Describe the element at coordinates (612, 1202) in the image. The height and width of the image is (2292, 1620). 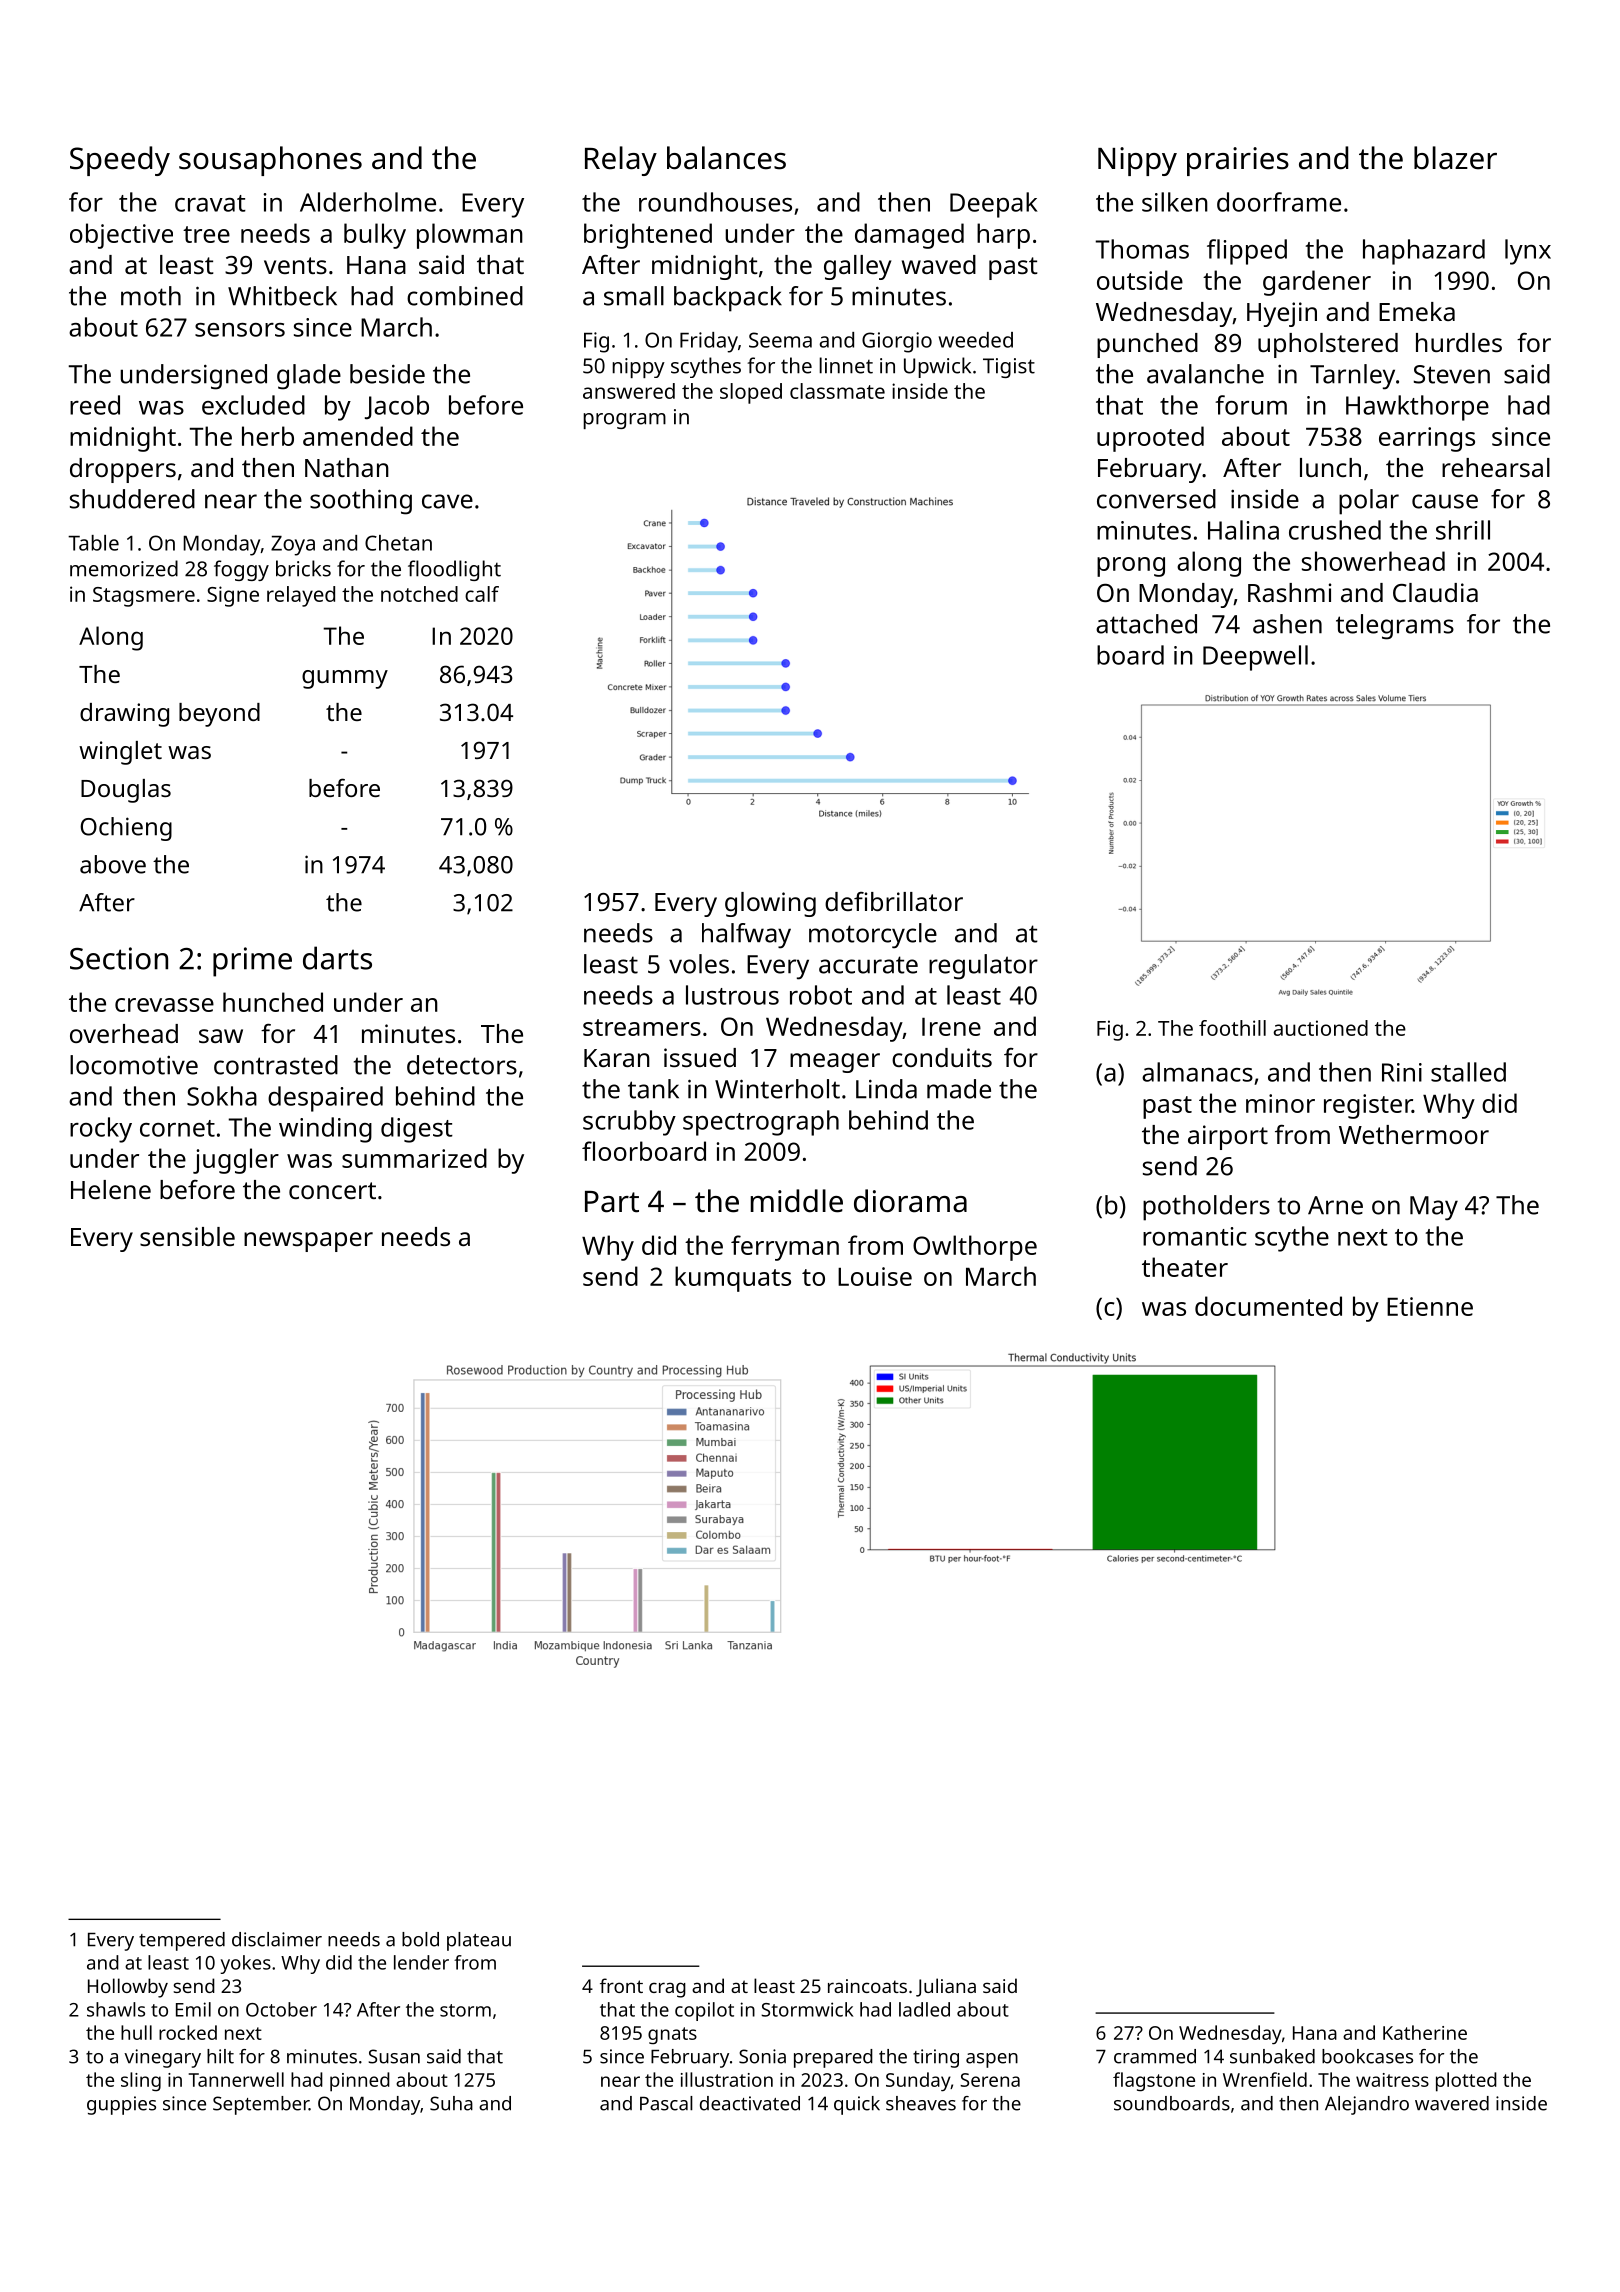
I see `Part` at that location.
